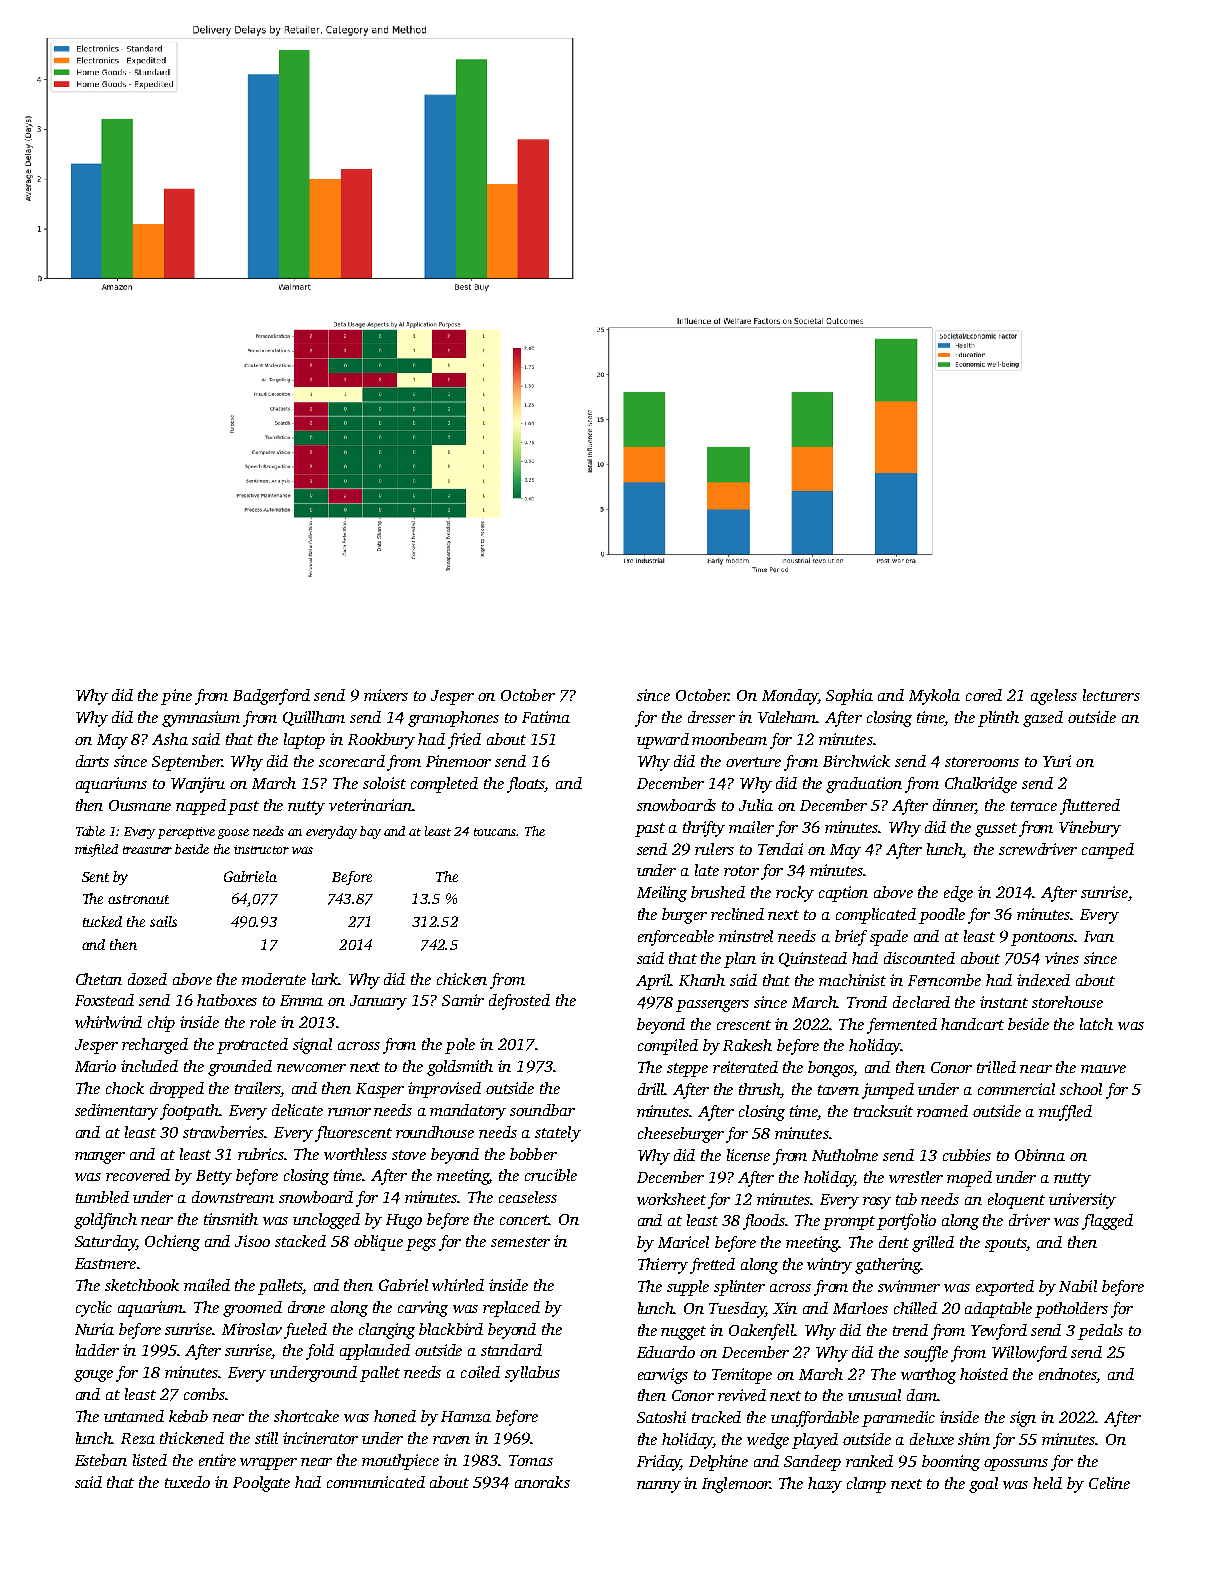 Image resolution: width=1220 pixels, height=1579 pixels. I want to click on school, so click(1081, 1089).
